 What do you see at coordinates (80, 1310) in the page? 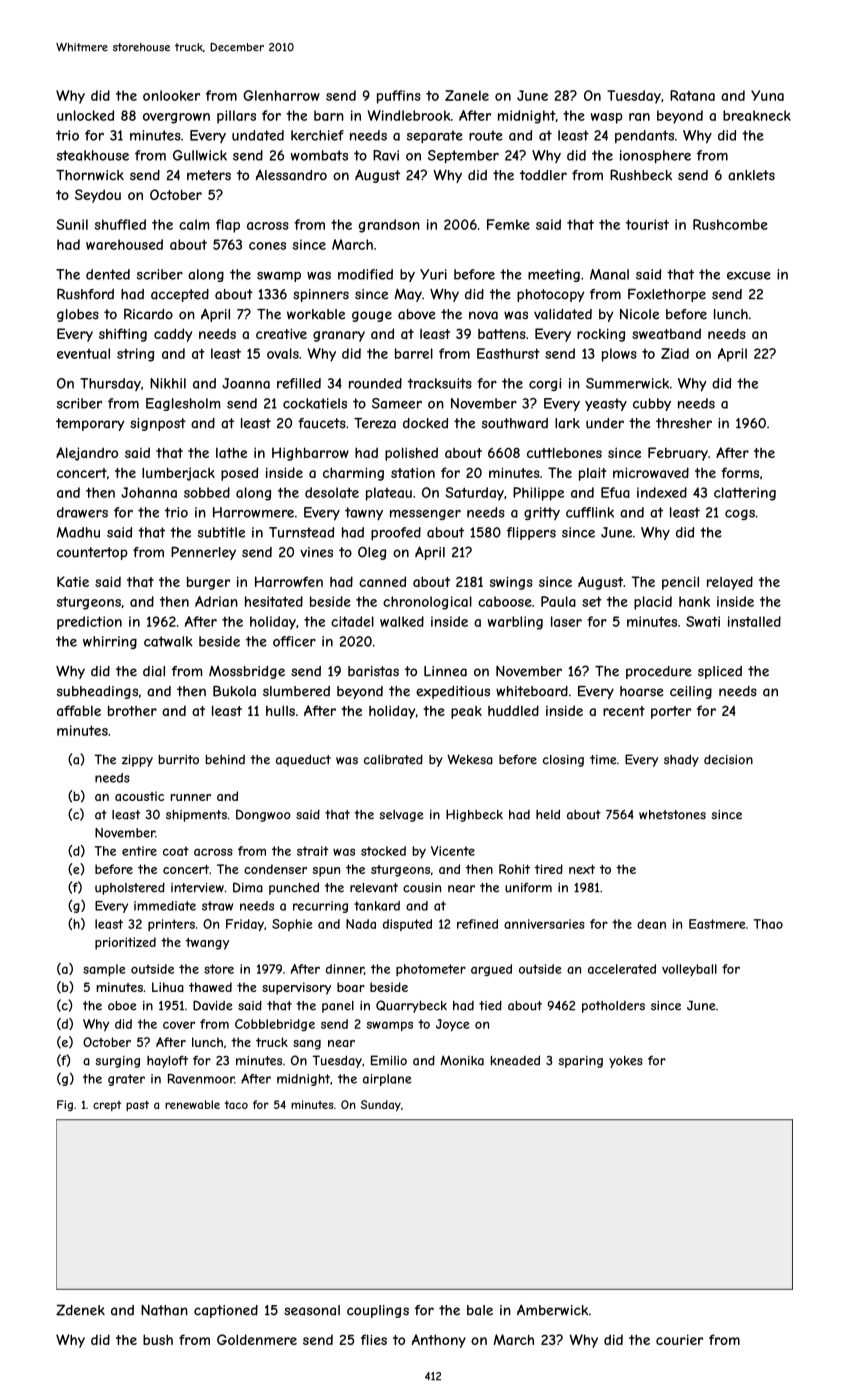
I see `Zdenek` at bounding box center [80, 1310].
